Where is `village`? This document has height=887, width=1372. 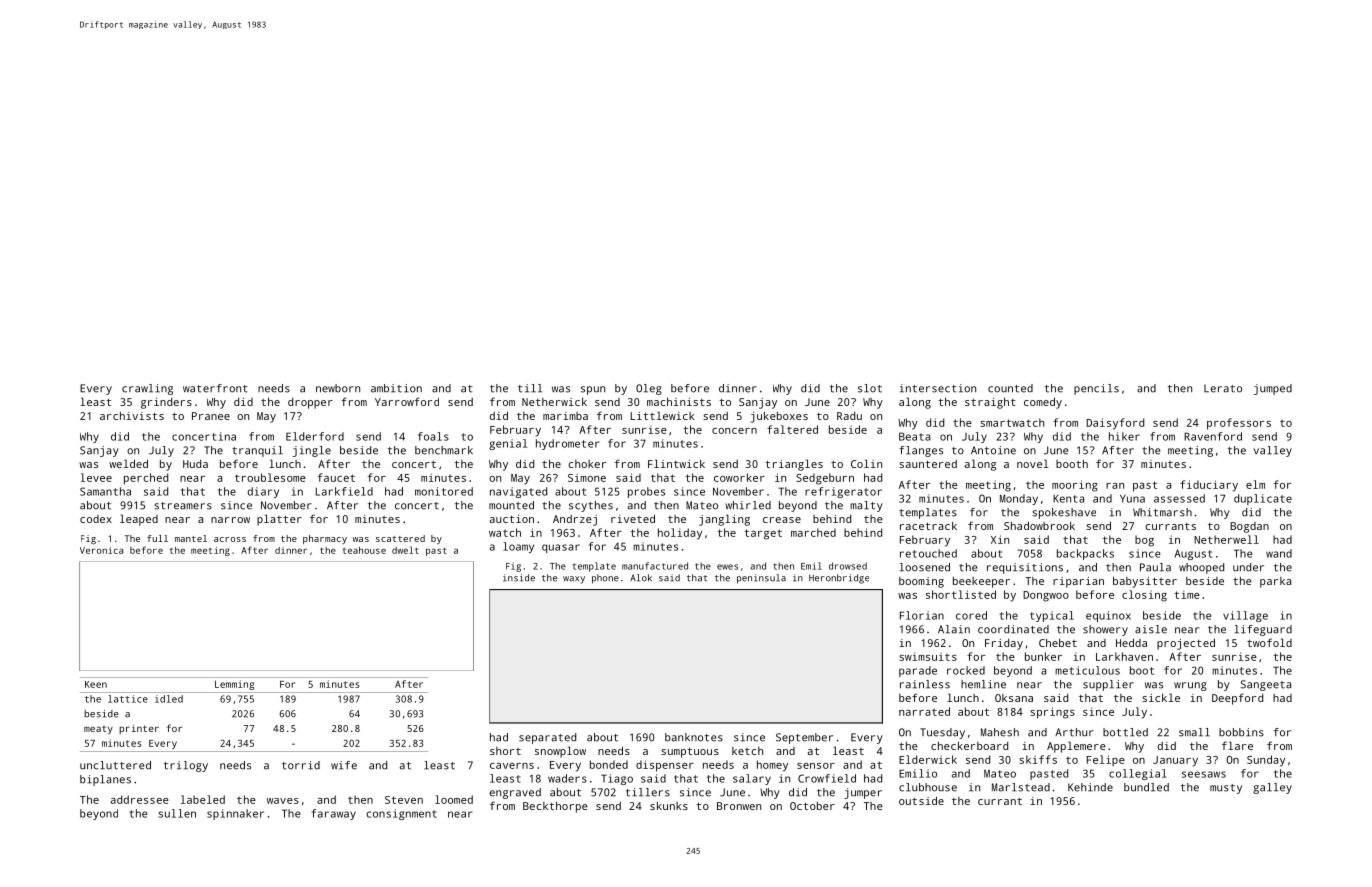 village is located at coordinates (1245, 616).
